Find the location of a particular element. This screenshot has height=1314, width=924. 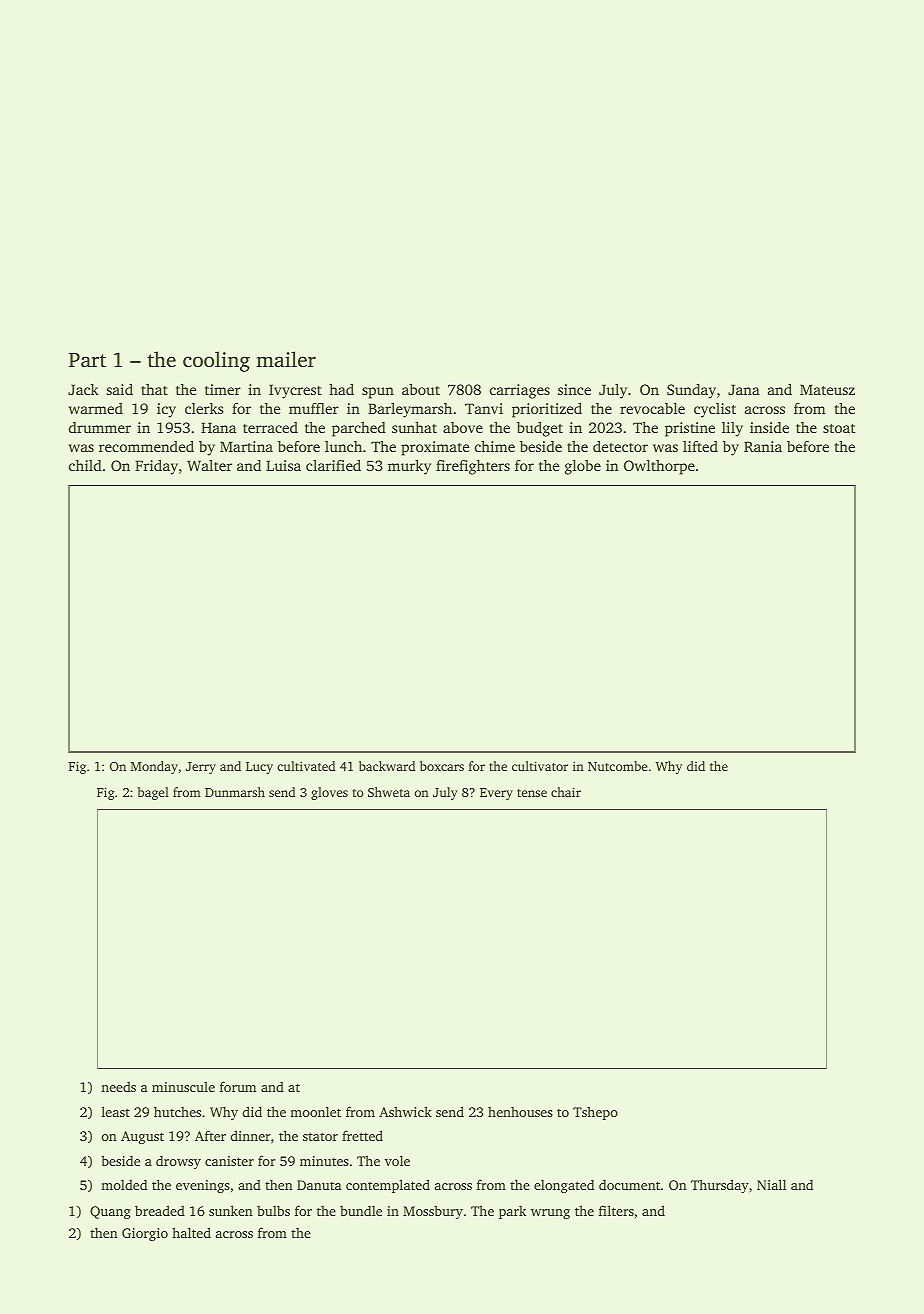

pristine is located at coordinates (690, 429).
